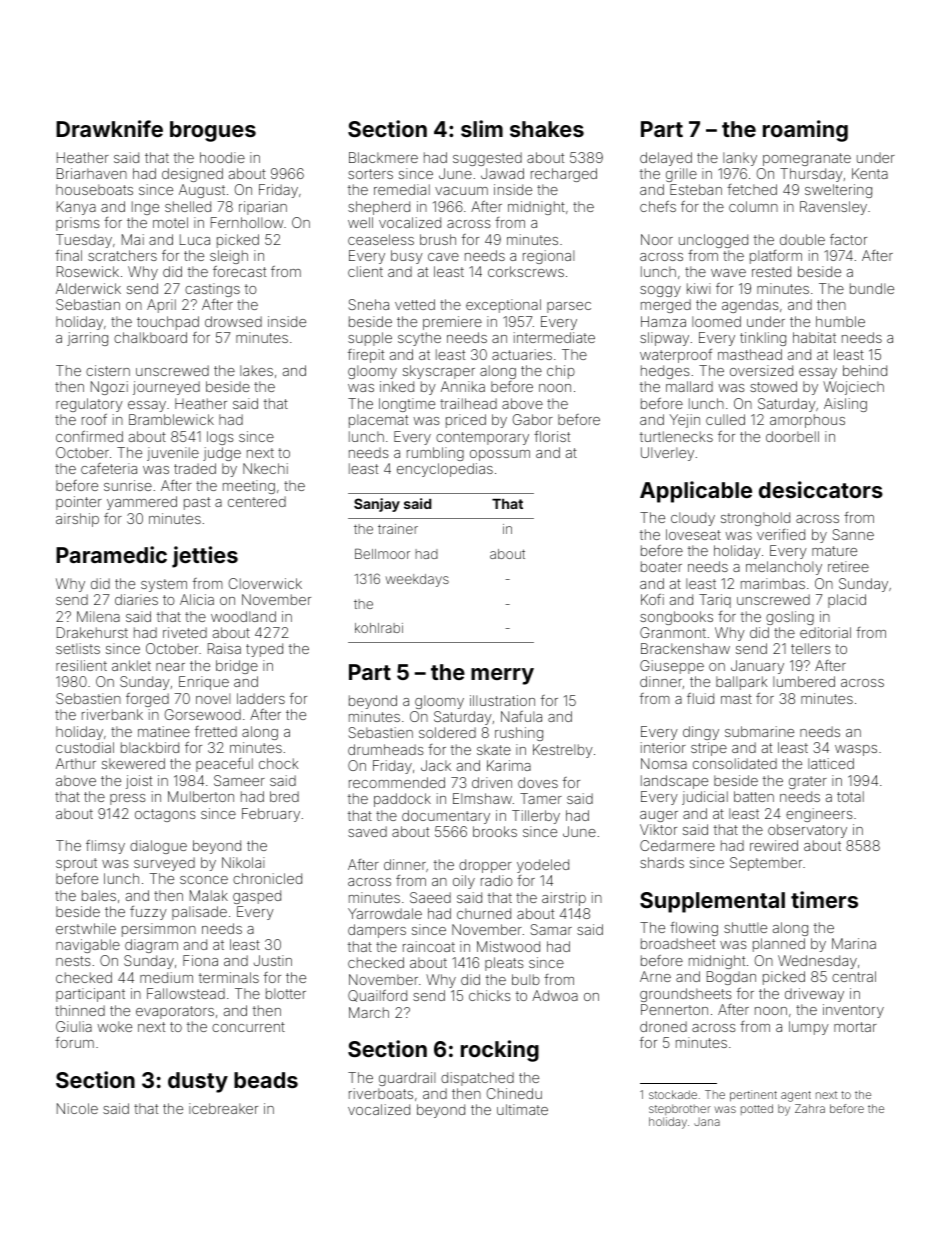 This screenshot has width=952, height=1233. I want to click on icebreaker, so click(223, 1108).
